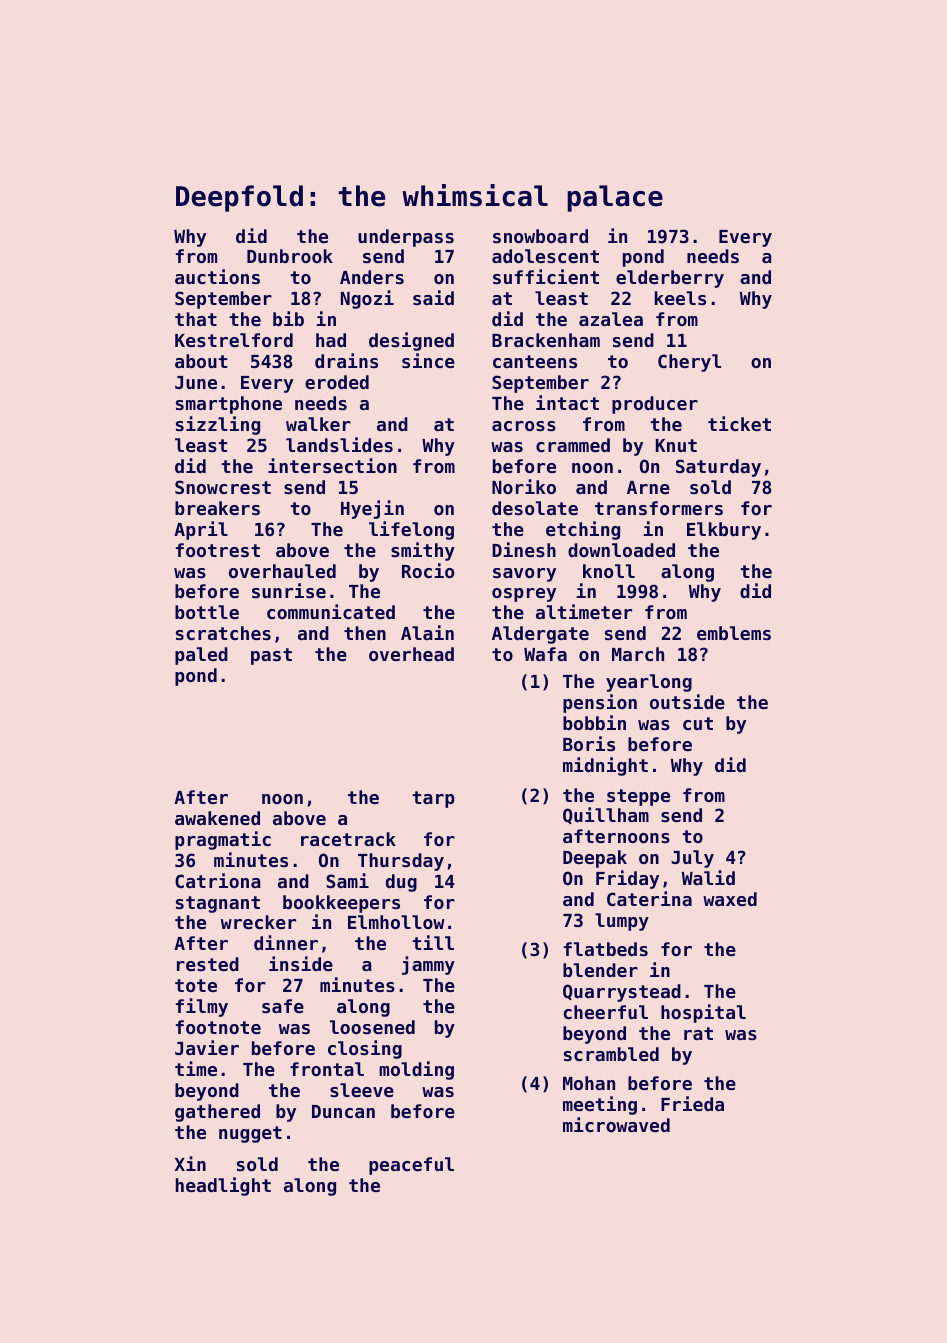  Describe the element at coordinates (207, 1047) in the document. I see `Javier` at that location.
